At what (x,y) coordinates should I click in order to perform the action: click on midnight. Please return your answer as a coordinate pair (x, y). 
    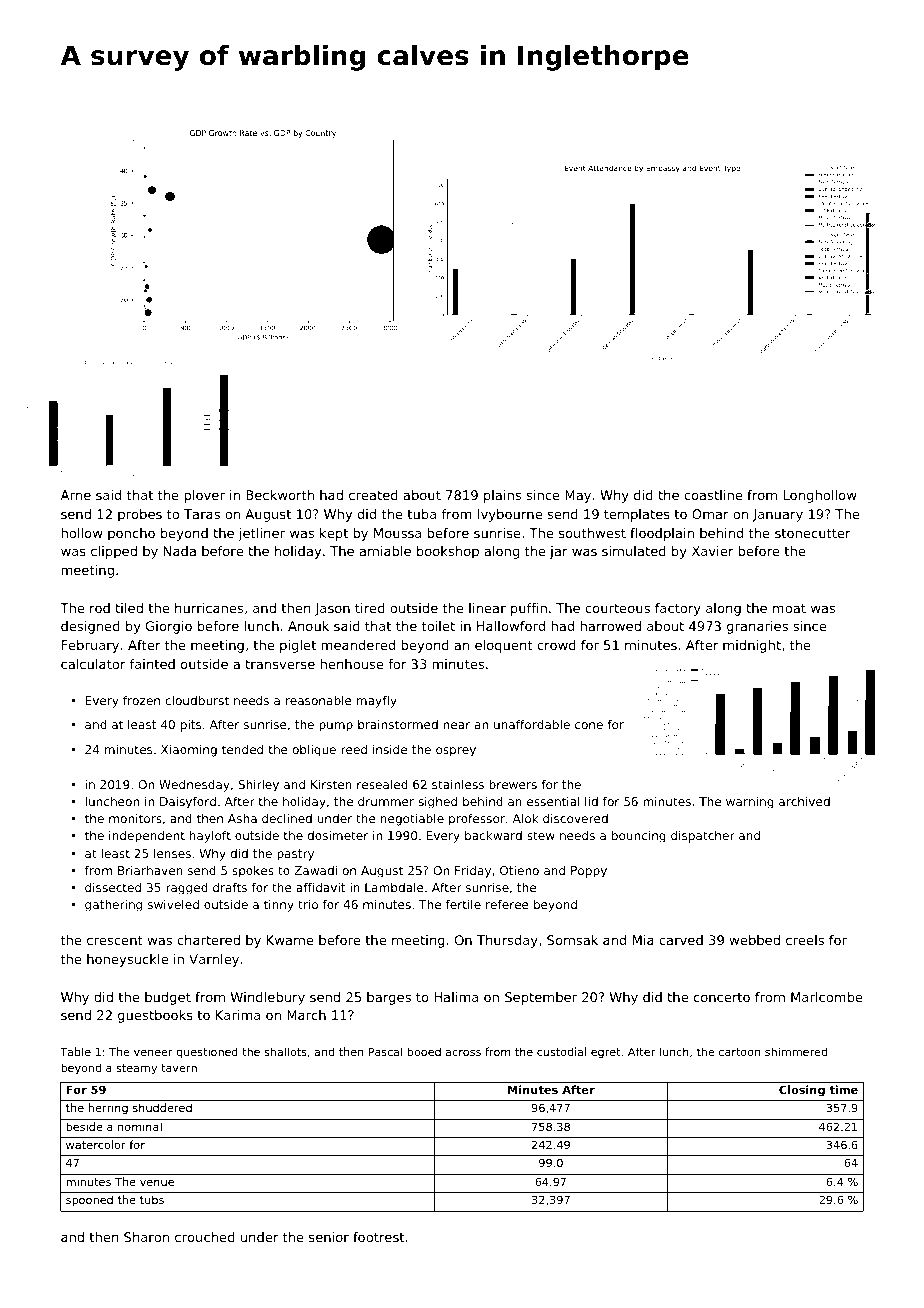
    Looking at the image, I should click on (752, 646).
